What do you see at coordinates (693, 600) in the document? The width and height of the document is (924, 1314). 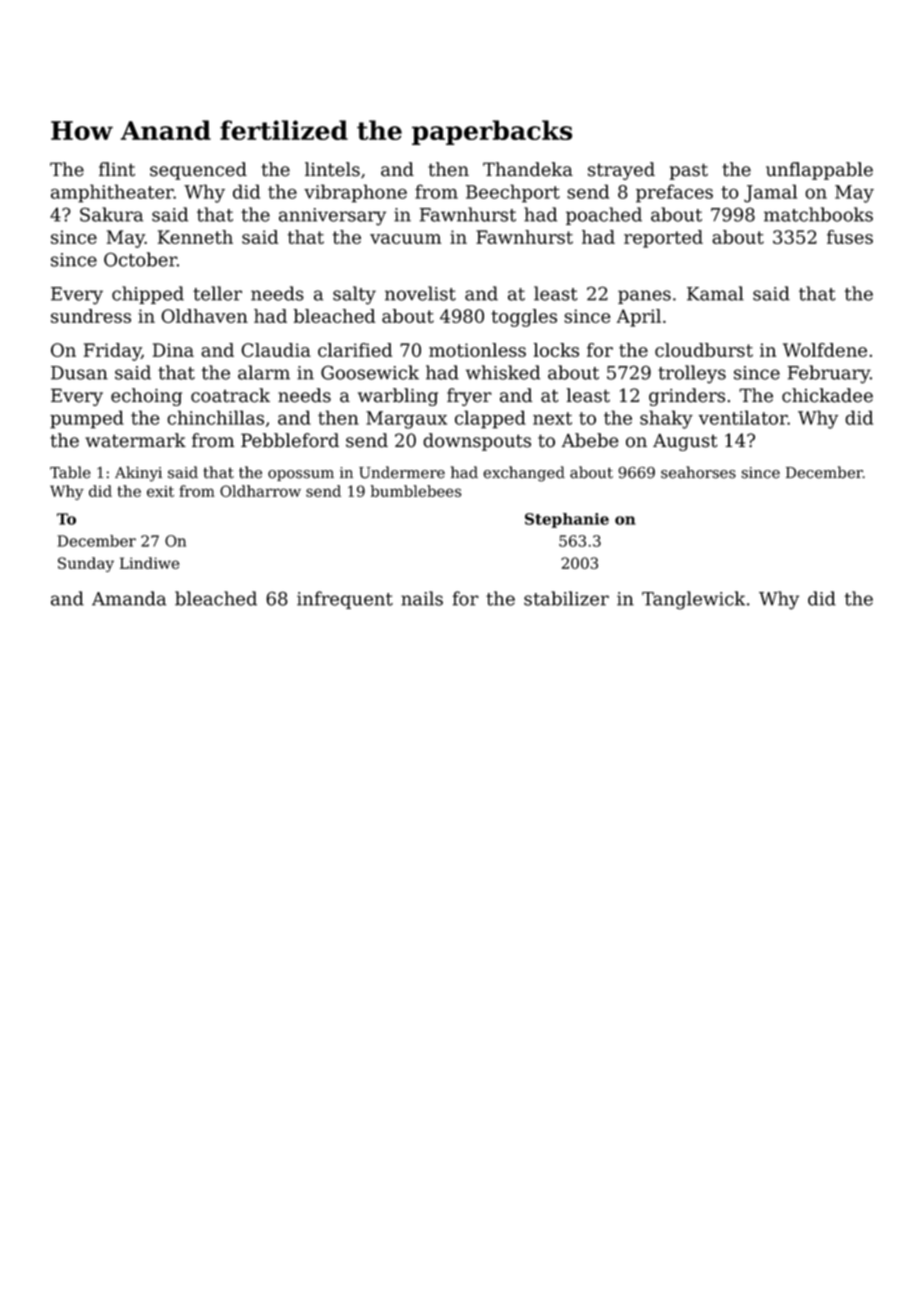 I see `Tanglewick` at bounding box center [693, 600].
